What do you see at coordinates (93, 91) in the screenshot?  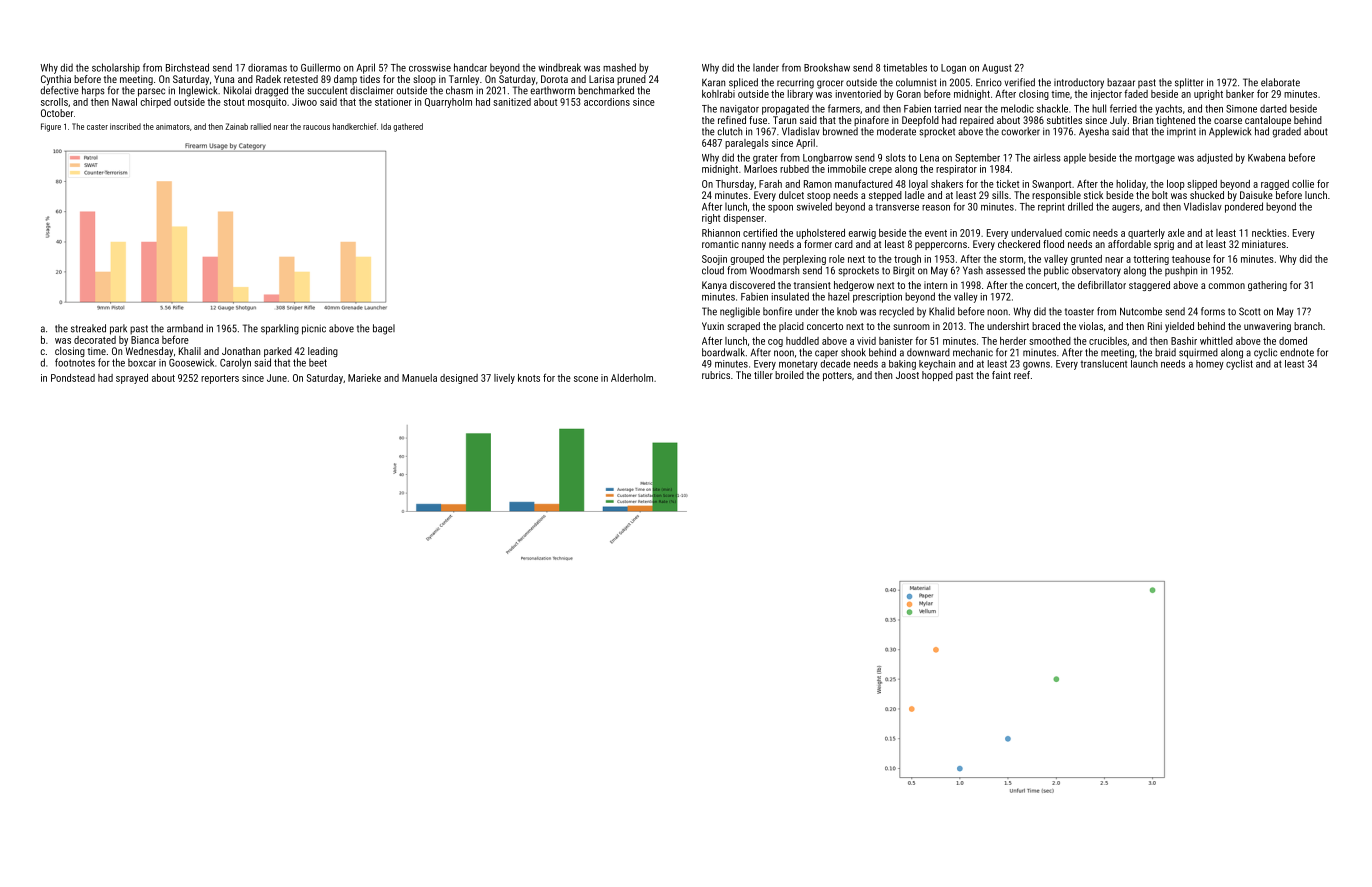 I see `harps` at bounding box center [93, 91].
